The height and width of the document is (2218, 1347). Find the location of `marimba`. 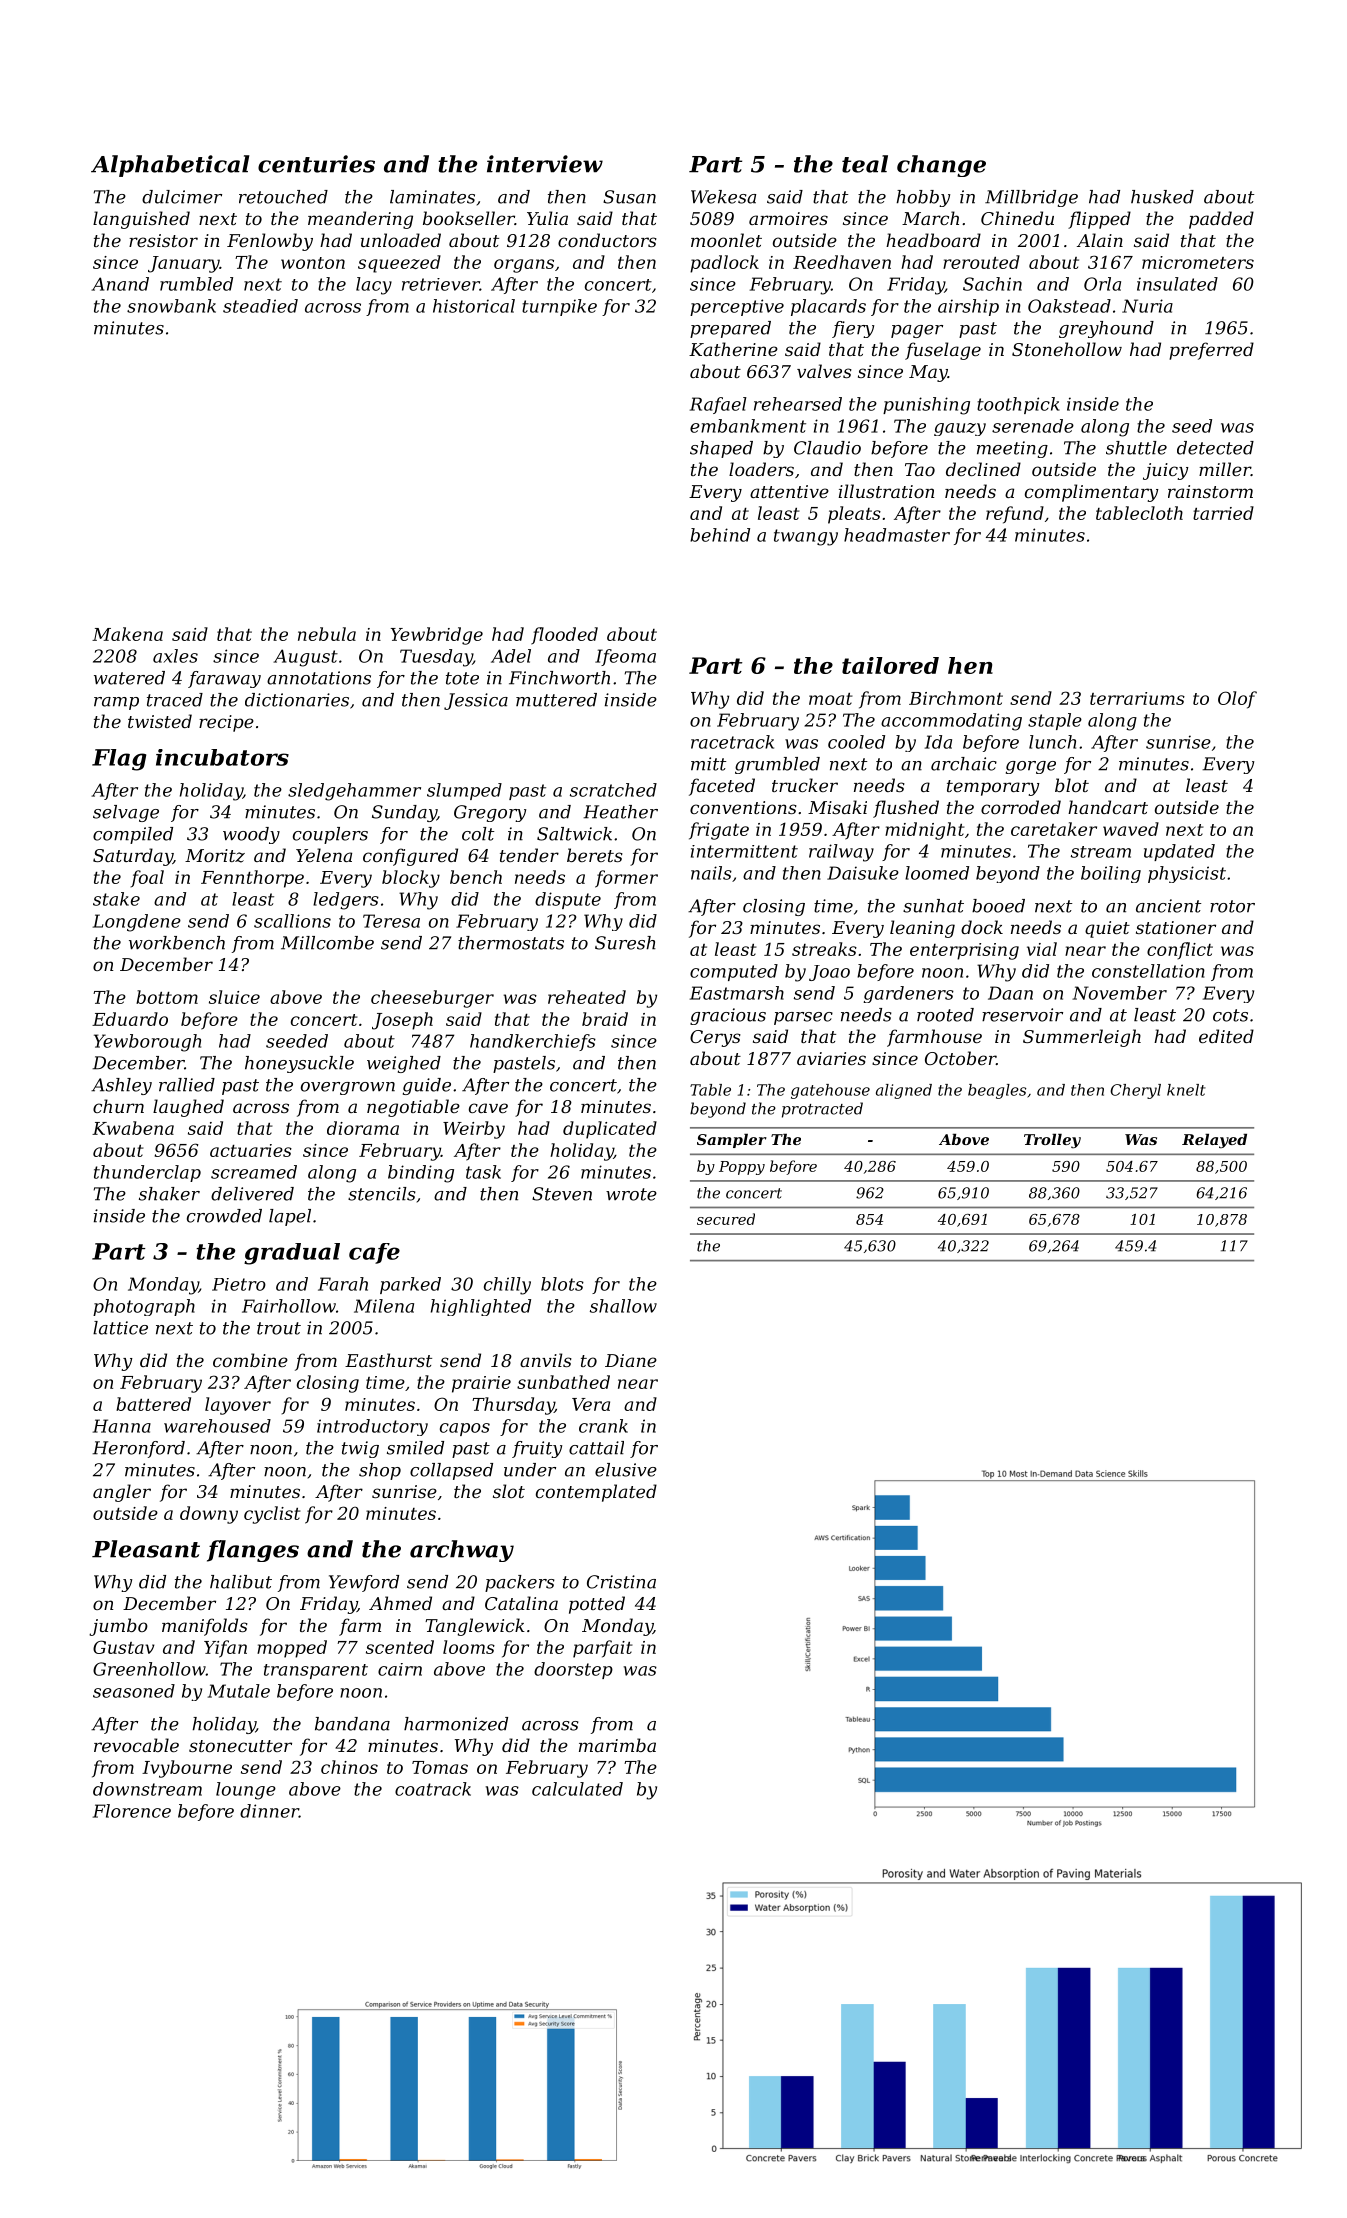

marimba is located at coordinates (617, 1745).
